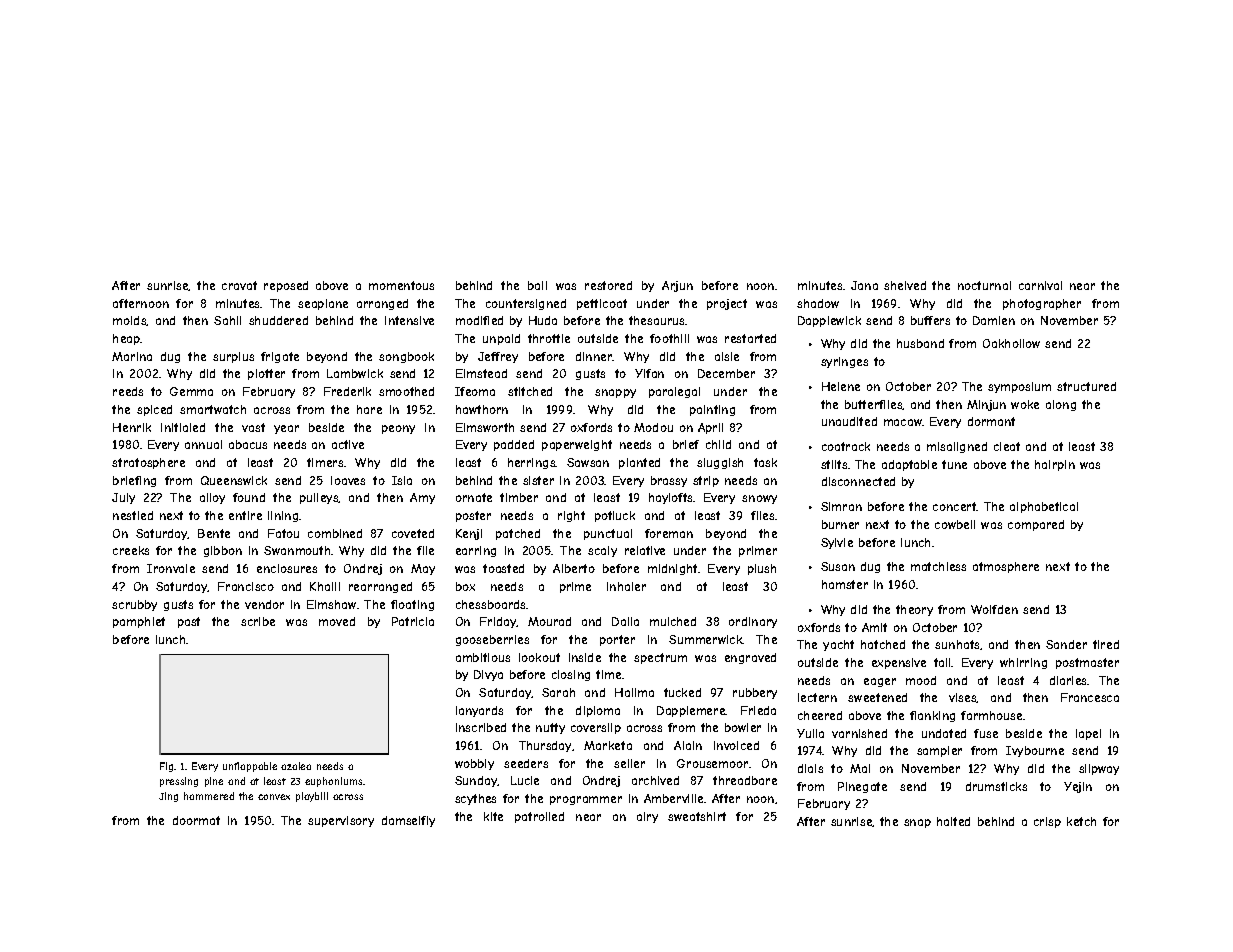 The height and width of the document is (952, 1233). What do you see at coordinates (128, 391) in the document?
I see `reeds` at bounding box center [128, 391].
